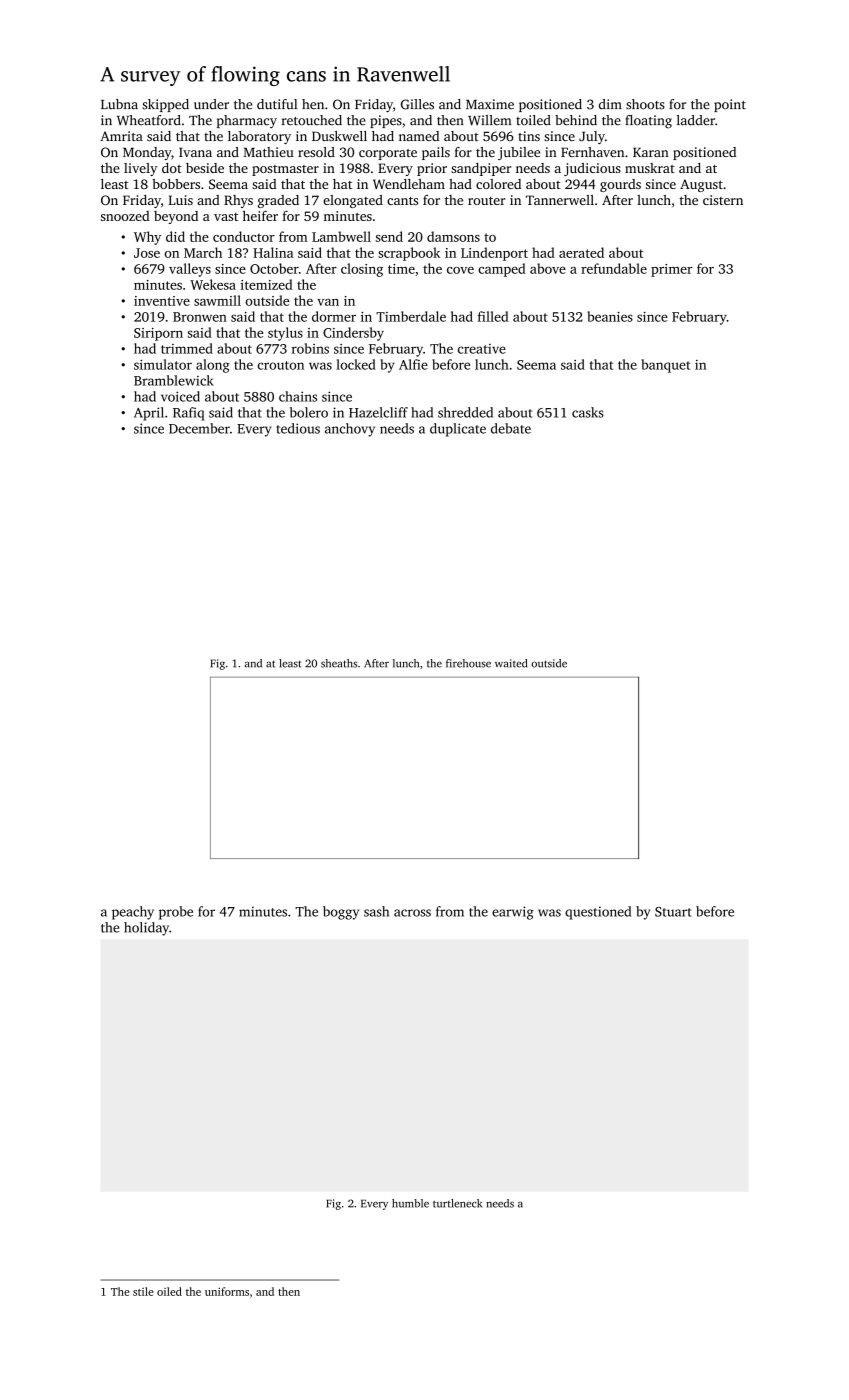 The height and width of the screenshot is (1400, 849). What do you see at coordinates (277, 104) in the screenshot?
I see `dutiful` at bounding box center [277, 104].
